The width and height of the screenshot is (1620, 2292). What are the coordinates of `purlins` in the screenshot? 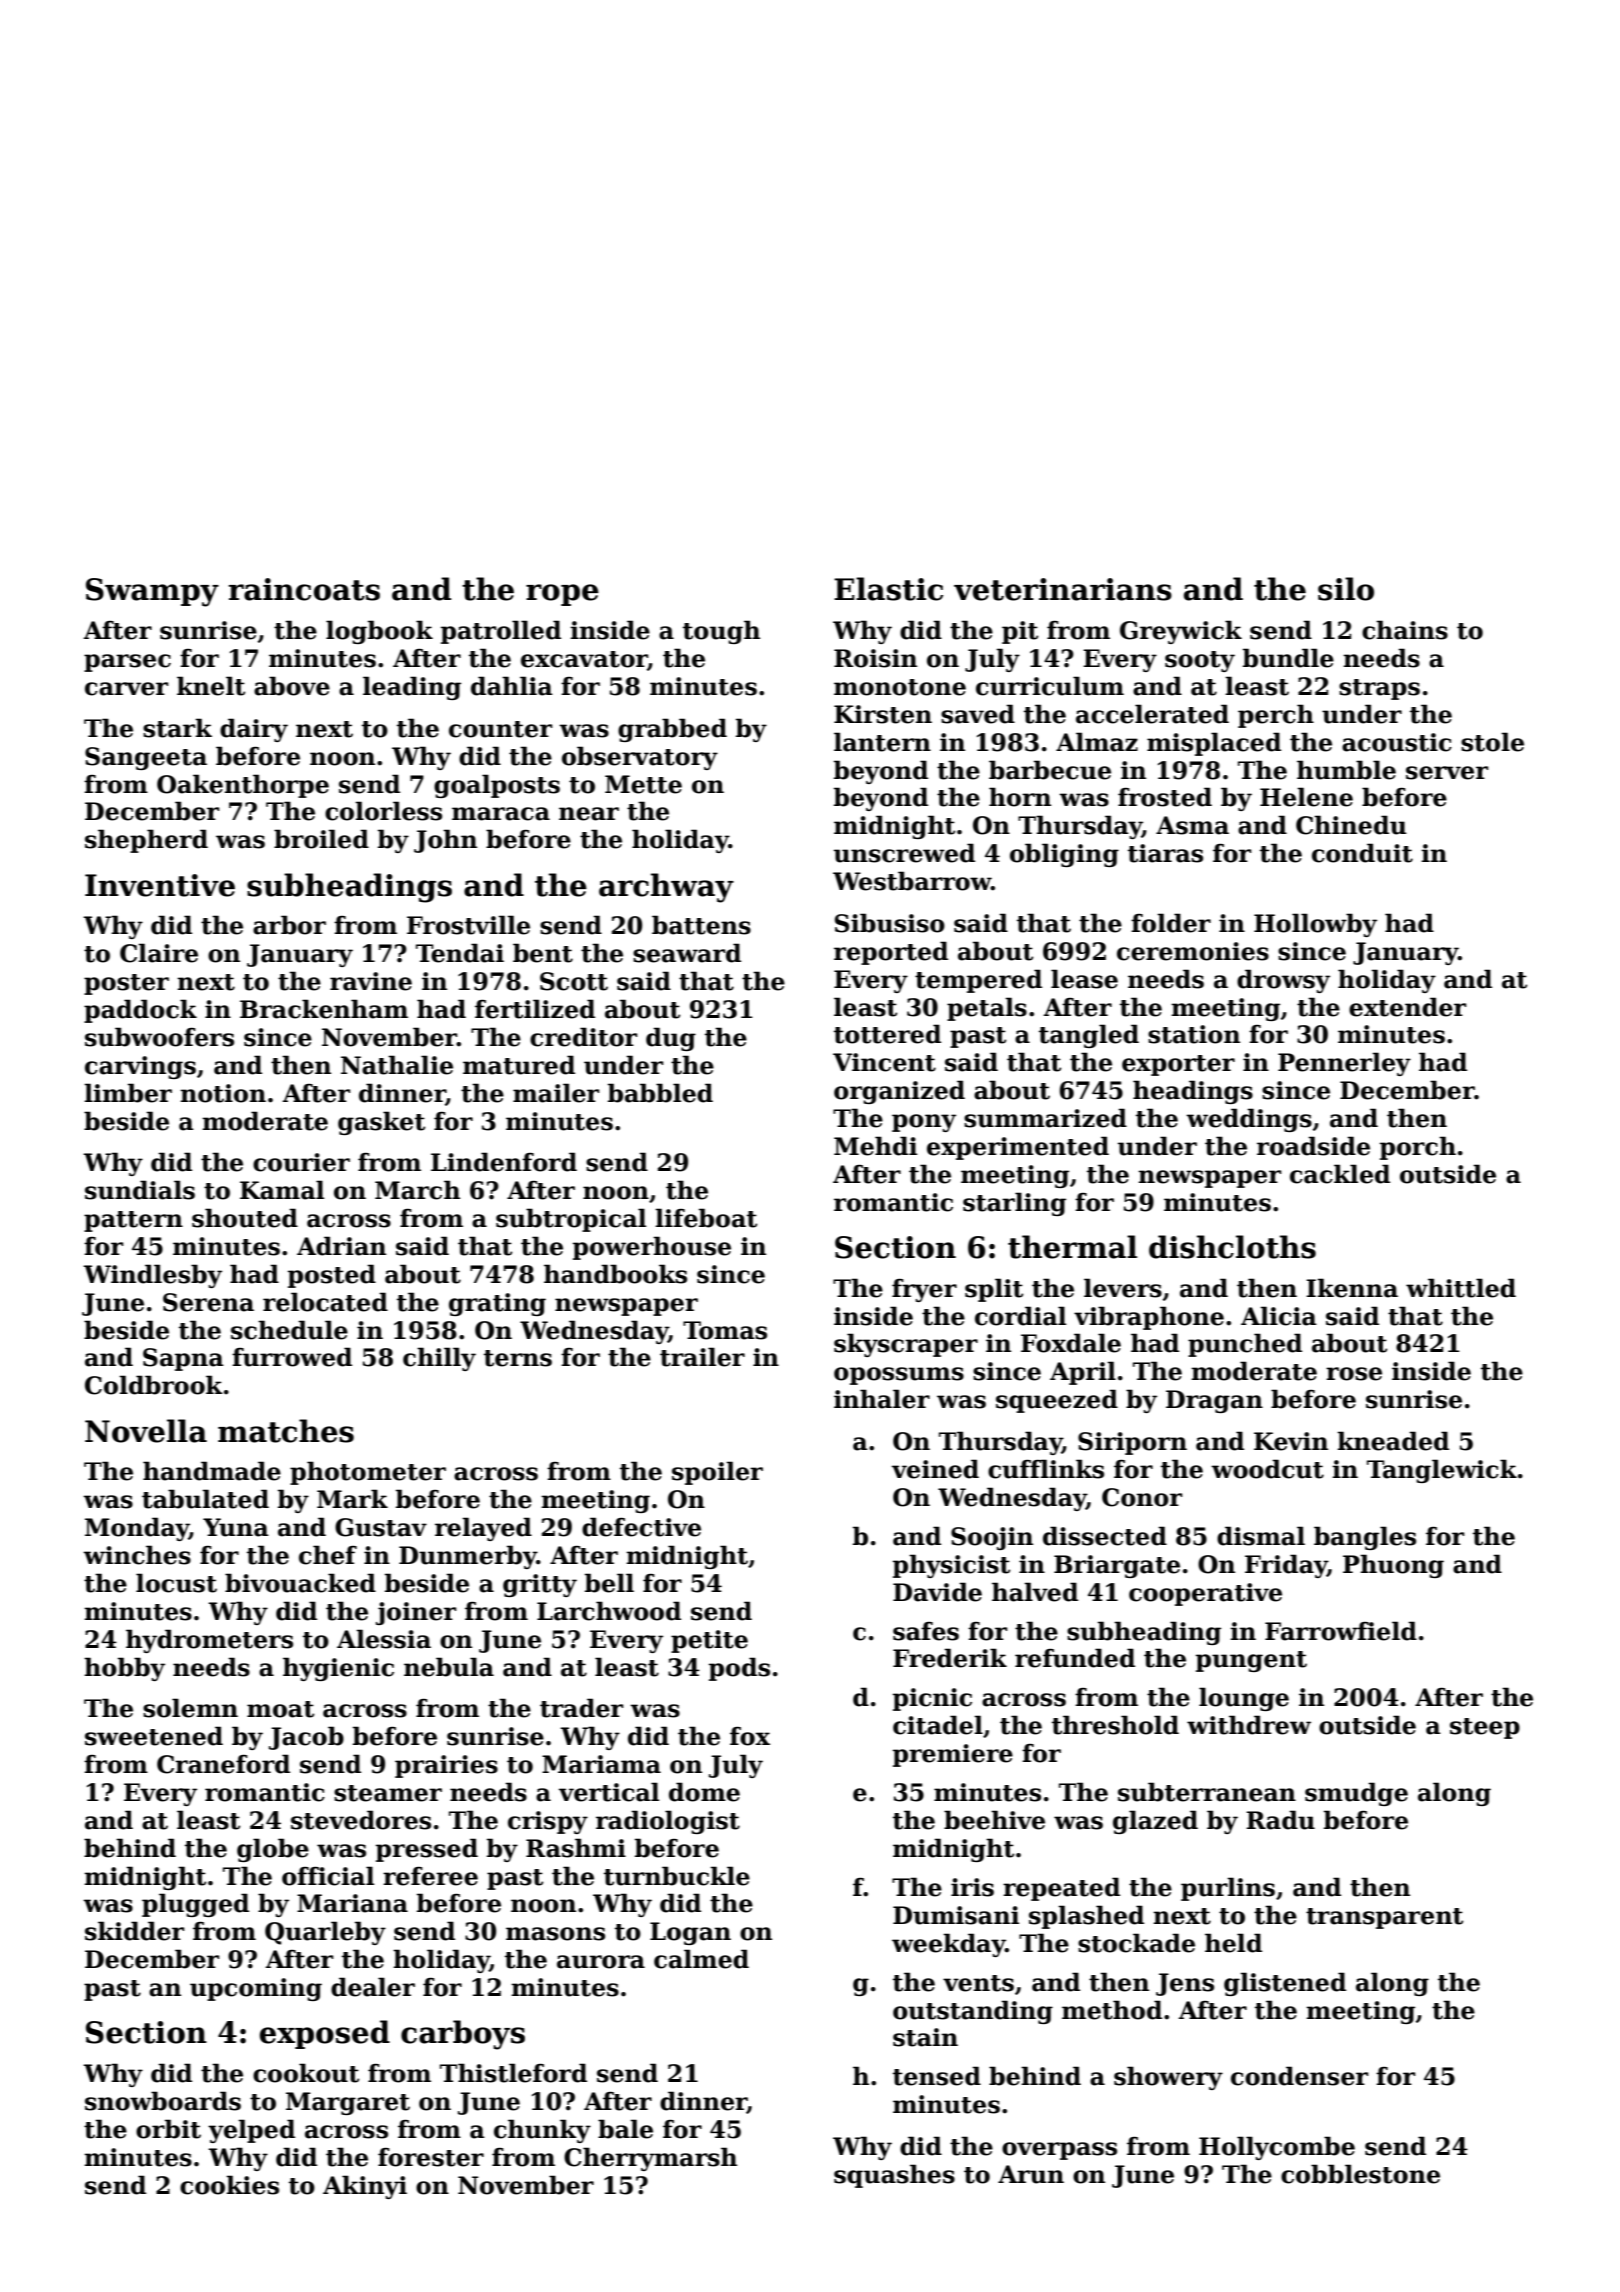 It's located at (1228, 1889).
